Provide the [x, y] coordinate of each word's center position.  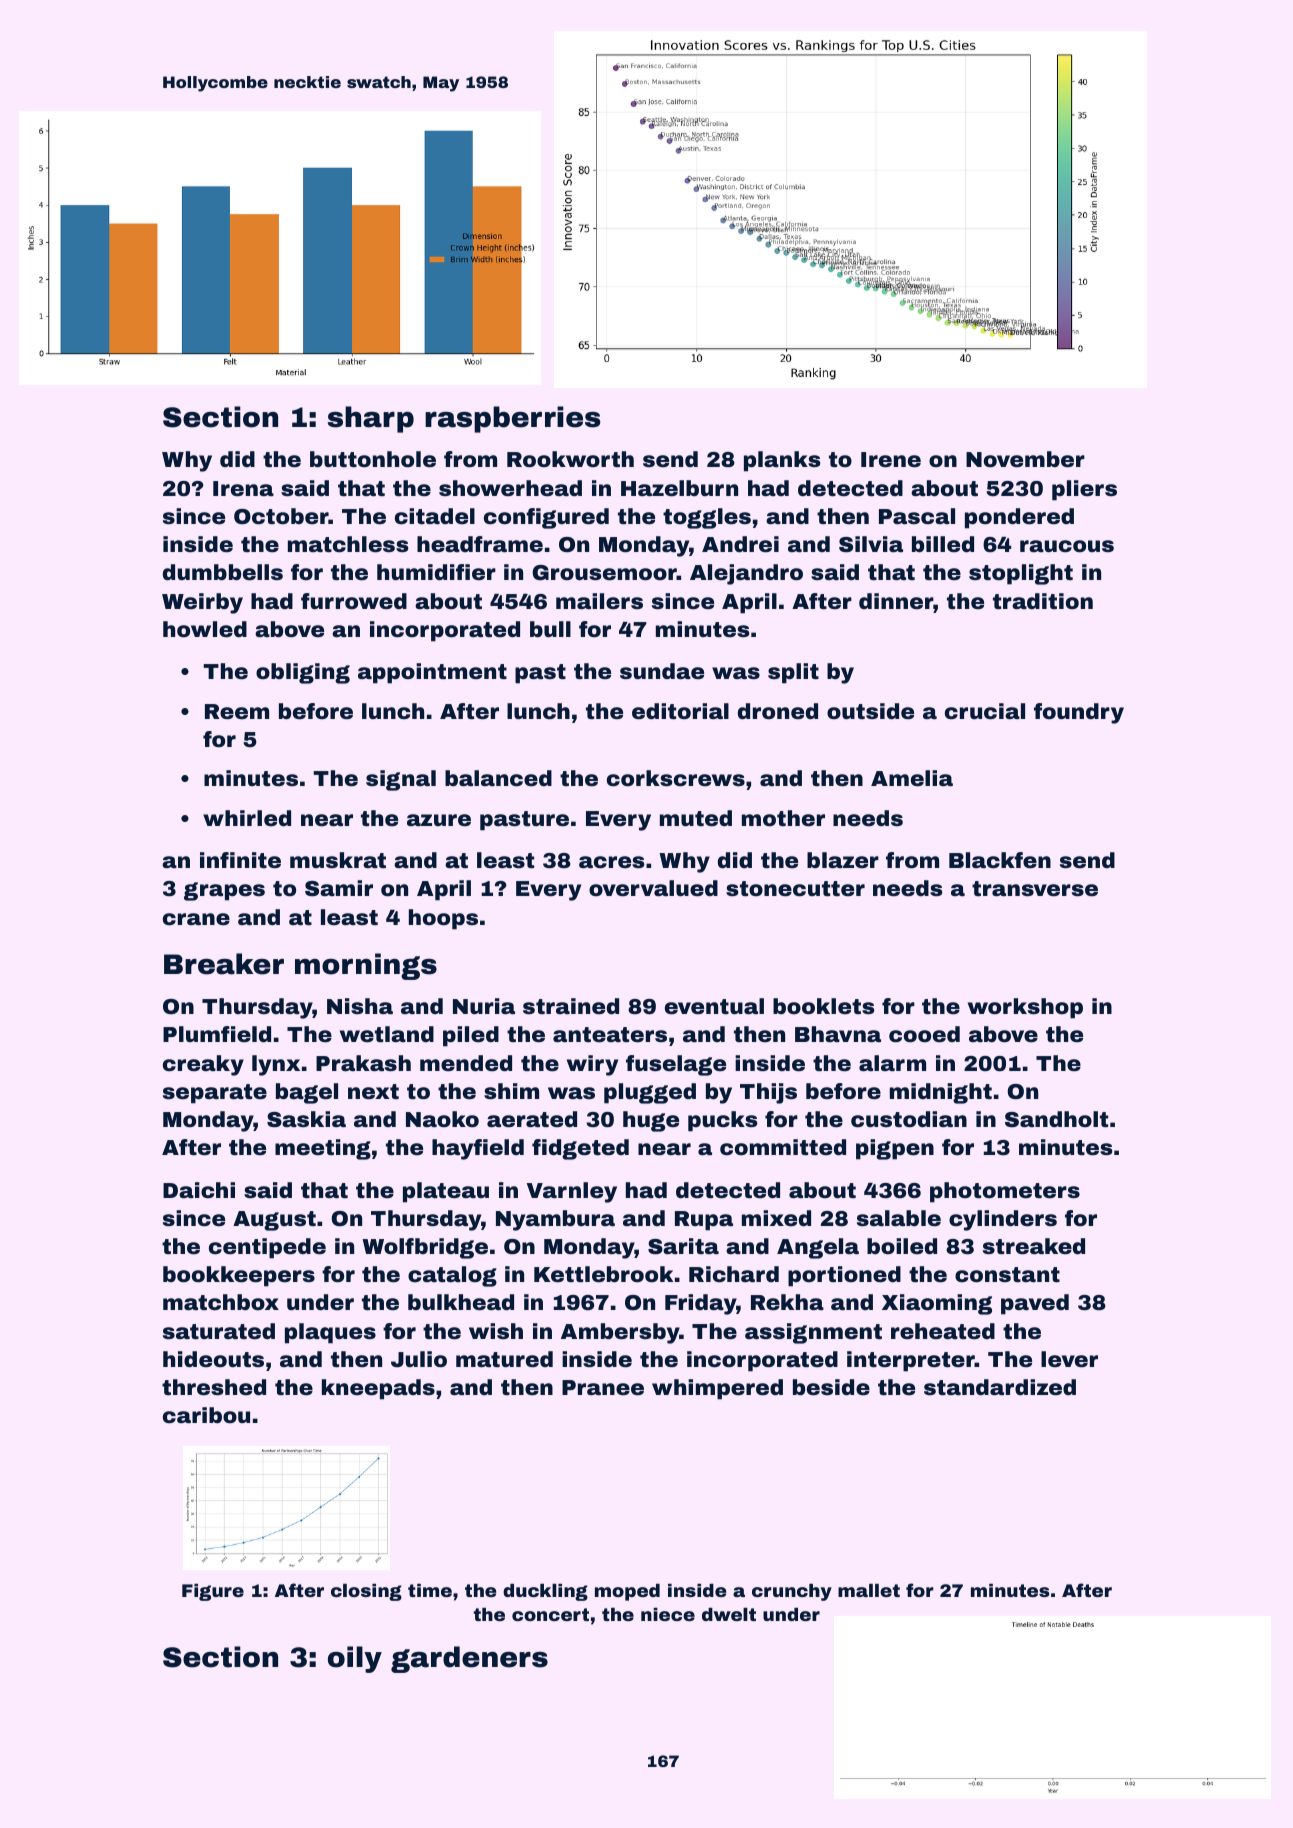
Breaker [224, 964]
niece [668, 1614]
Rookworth [570, 459]
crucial [985, 711]
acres [611, 862]
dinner [896, 601]
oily [355, 1659]
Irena [243, 489]
